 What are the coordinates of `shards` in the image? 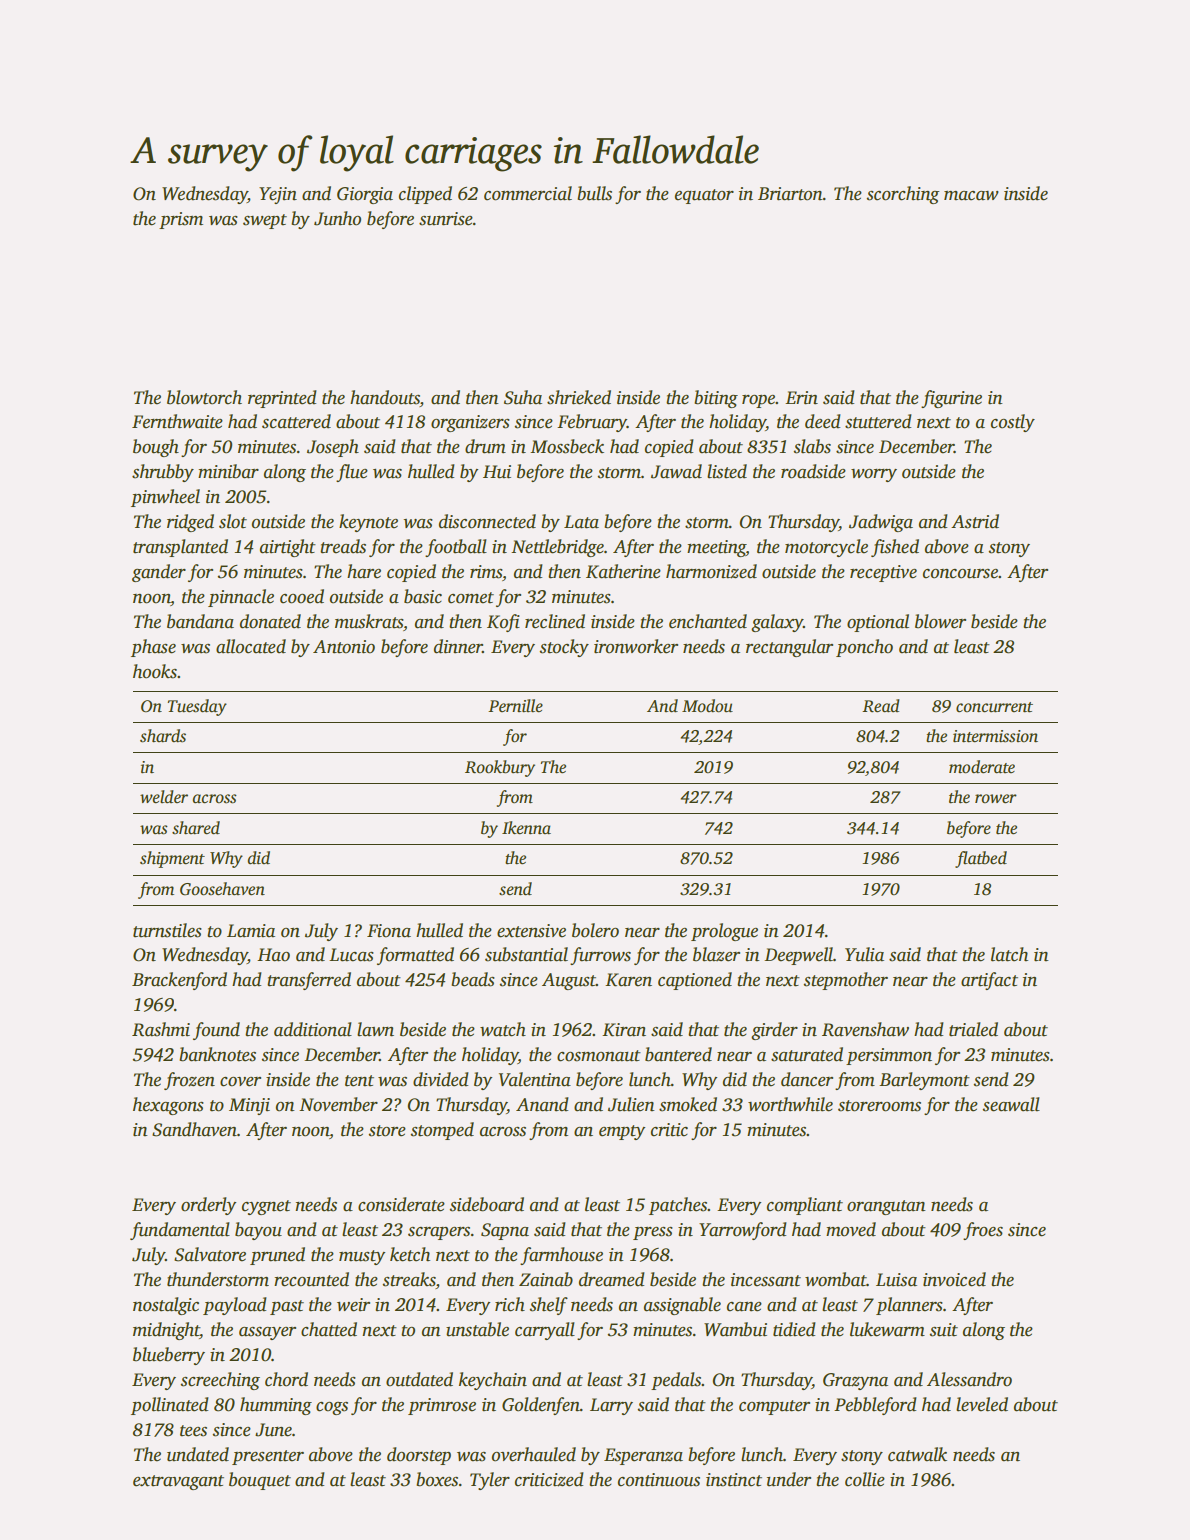 It's located at (163, 736).
